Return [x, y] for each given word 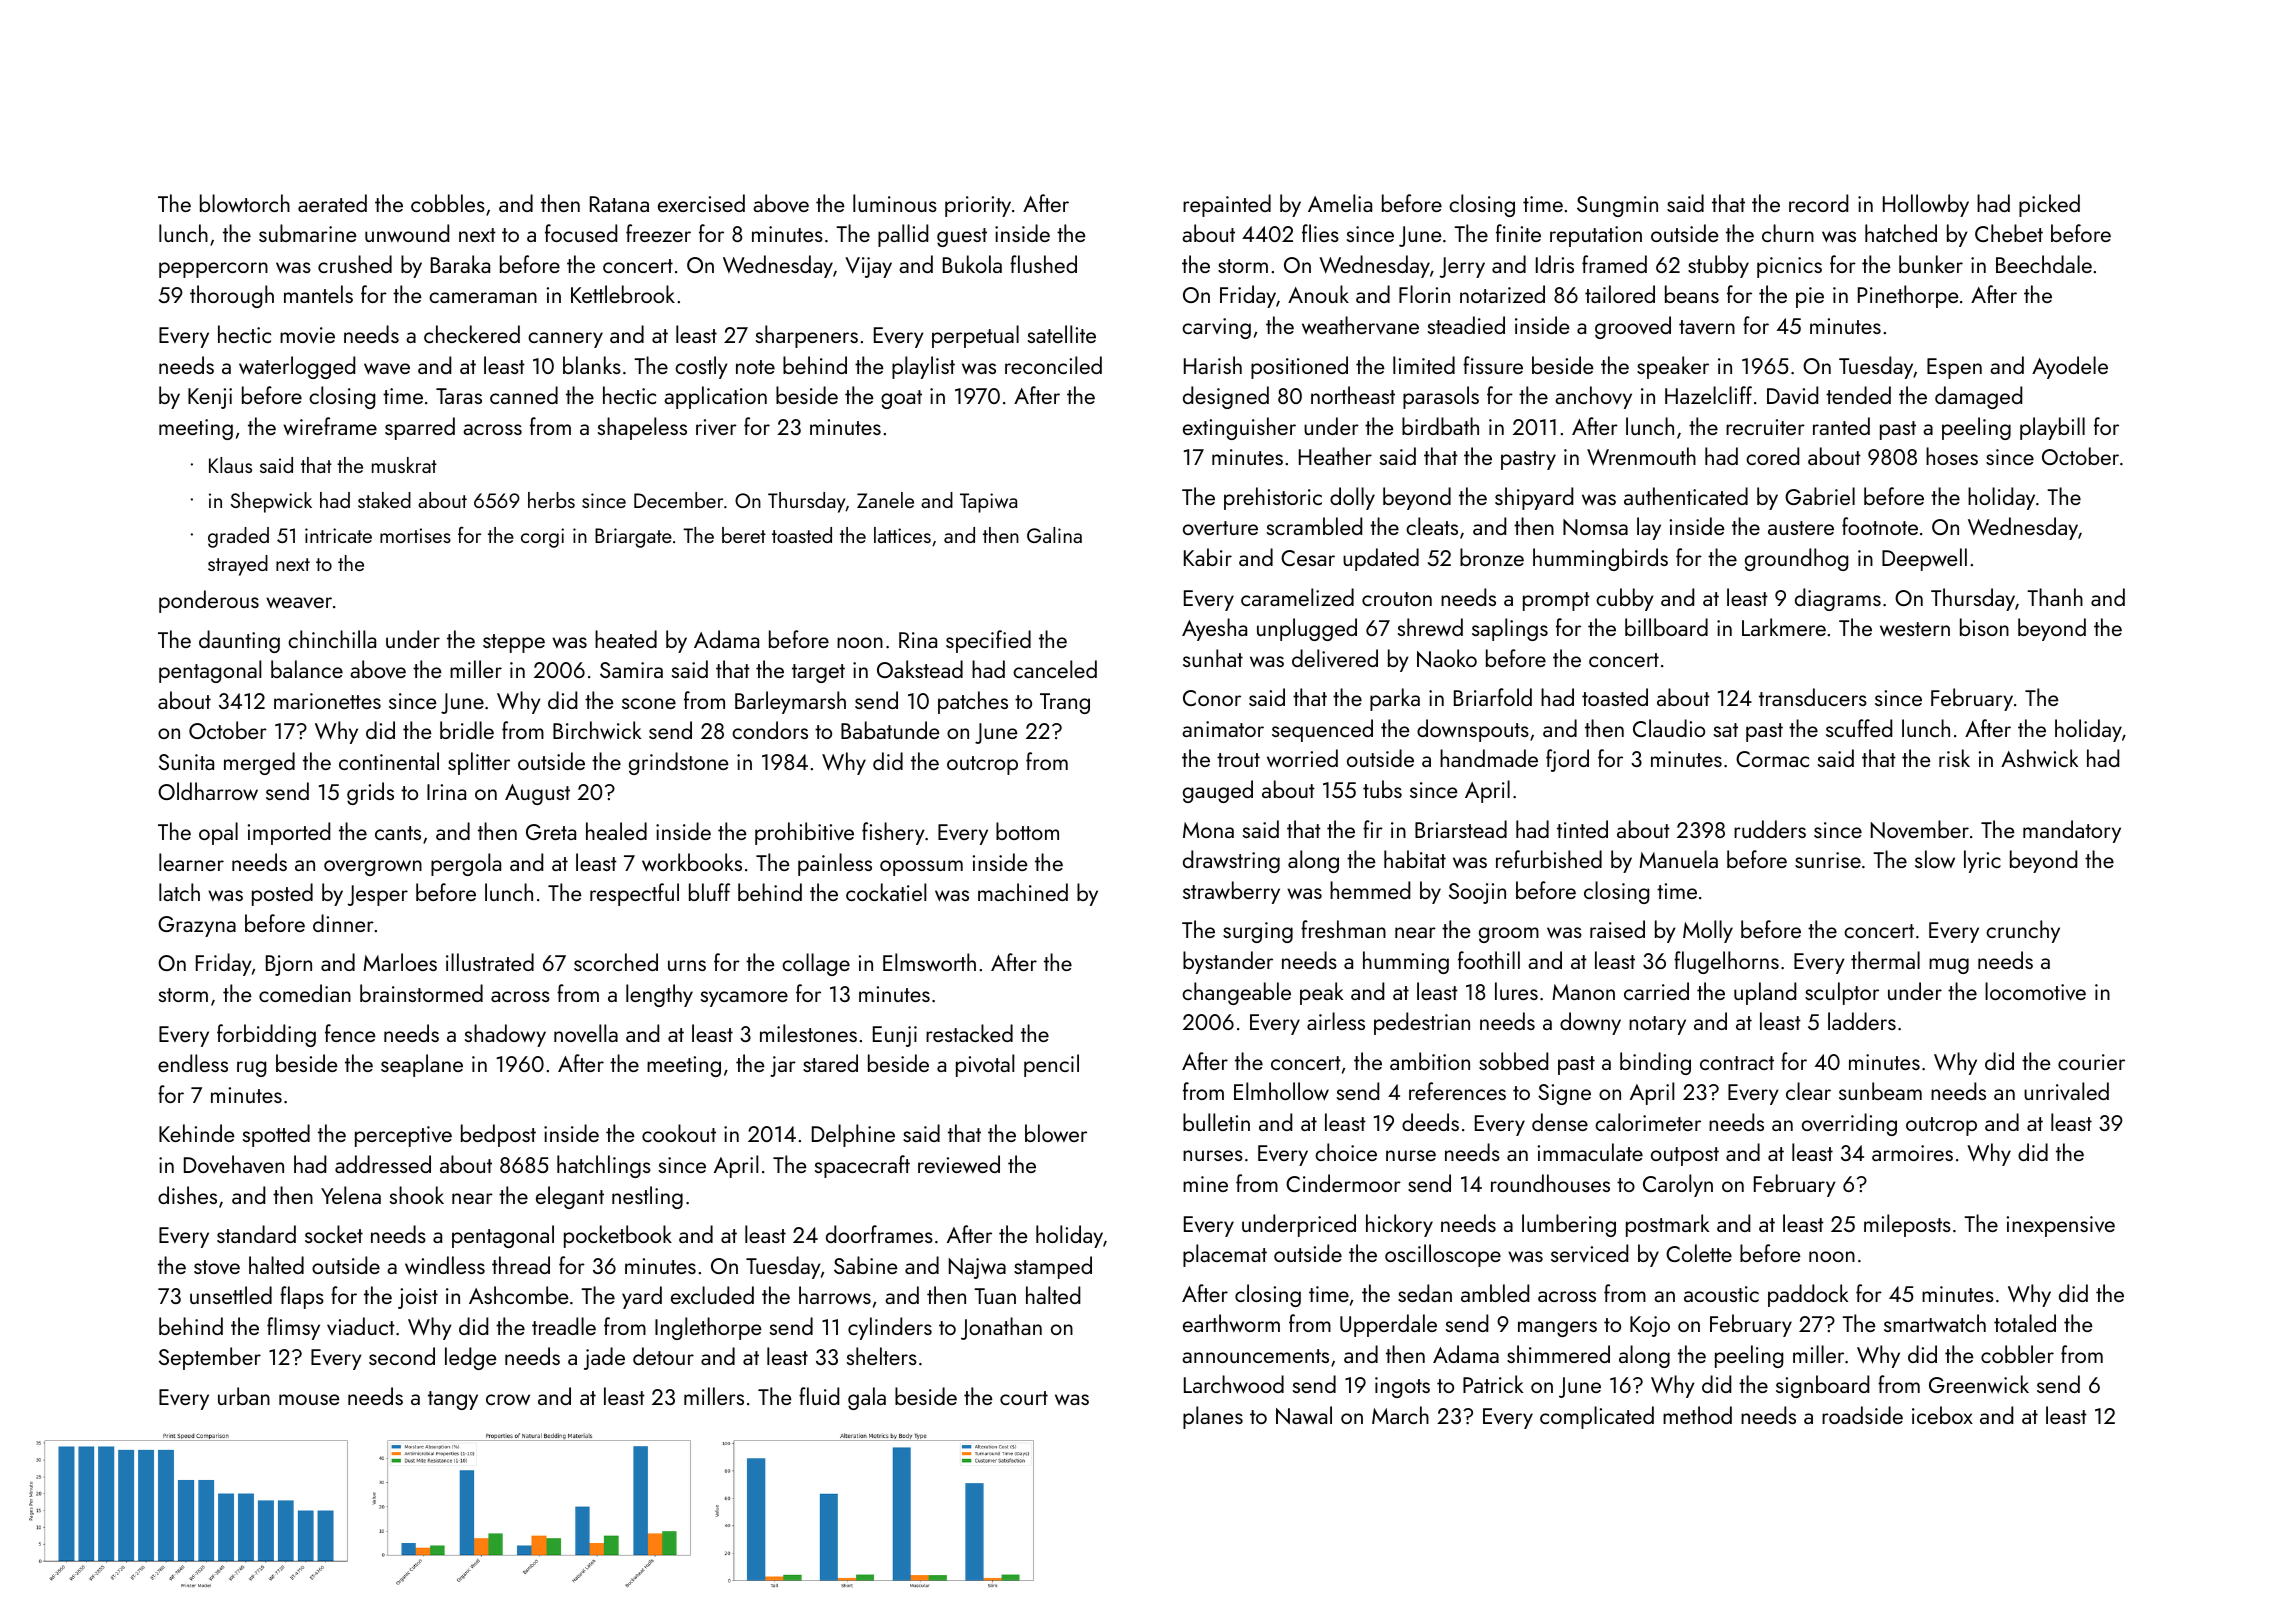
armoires [1912, 1153]
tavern [1707, 327]
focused [581, 233]
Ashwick [2040, 758]
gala [867, 1398]
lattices [902, 535]
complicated [1597, 1417]
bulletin [1216, 1122]
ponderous [209, 601]
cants [398, 833]
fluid [819, 1396]
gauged [1218, 791]
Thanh [2055, 597]
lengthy [659, 995]
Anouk [1318, 294]
